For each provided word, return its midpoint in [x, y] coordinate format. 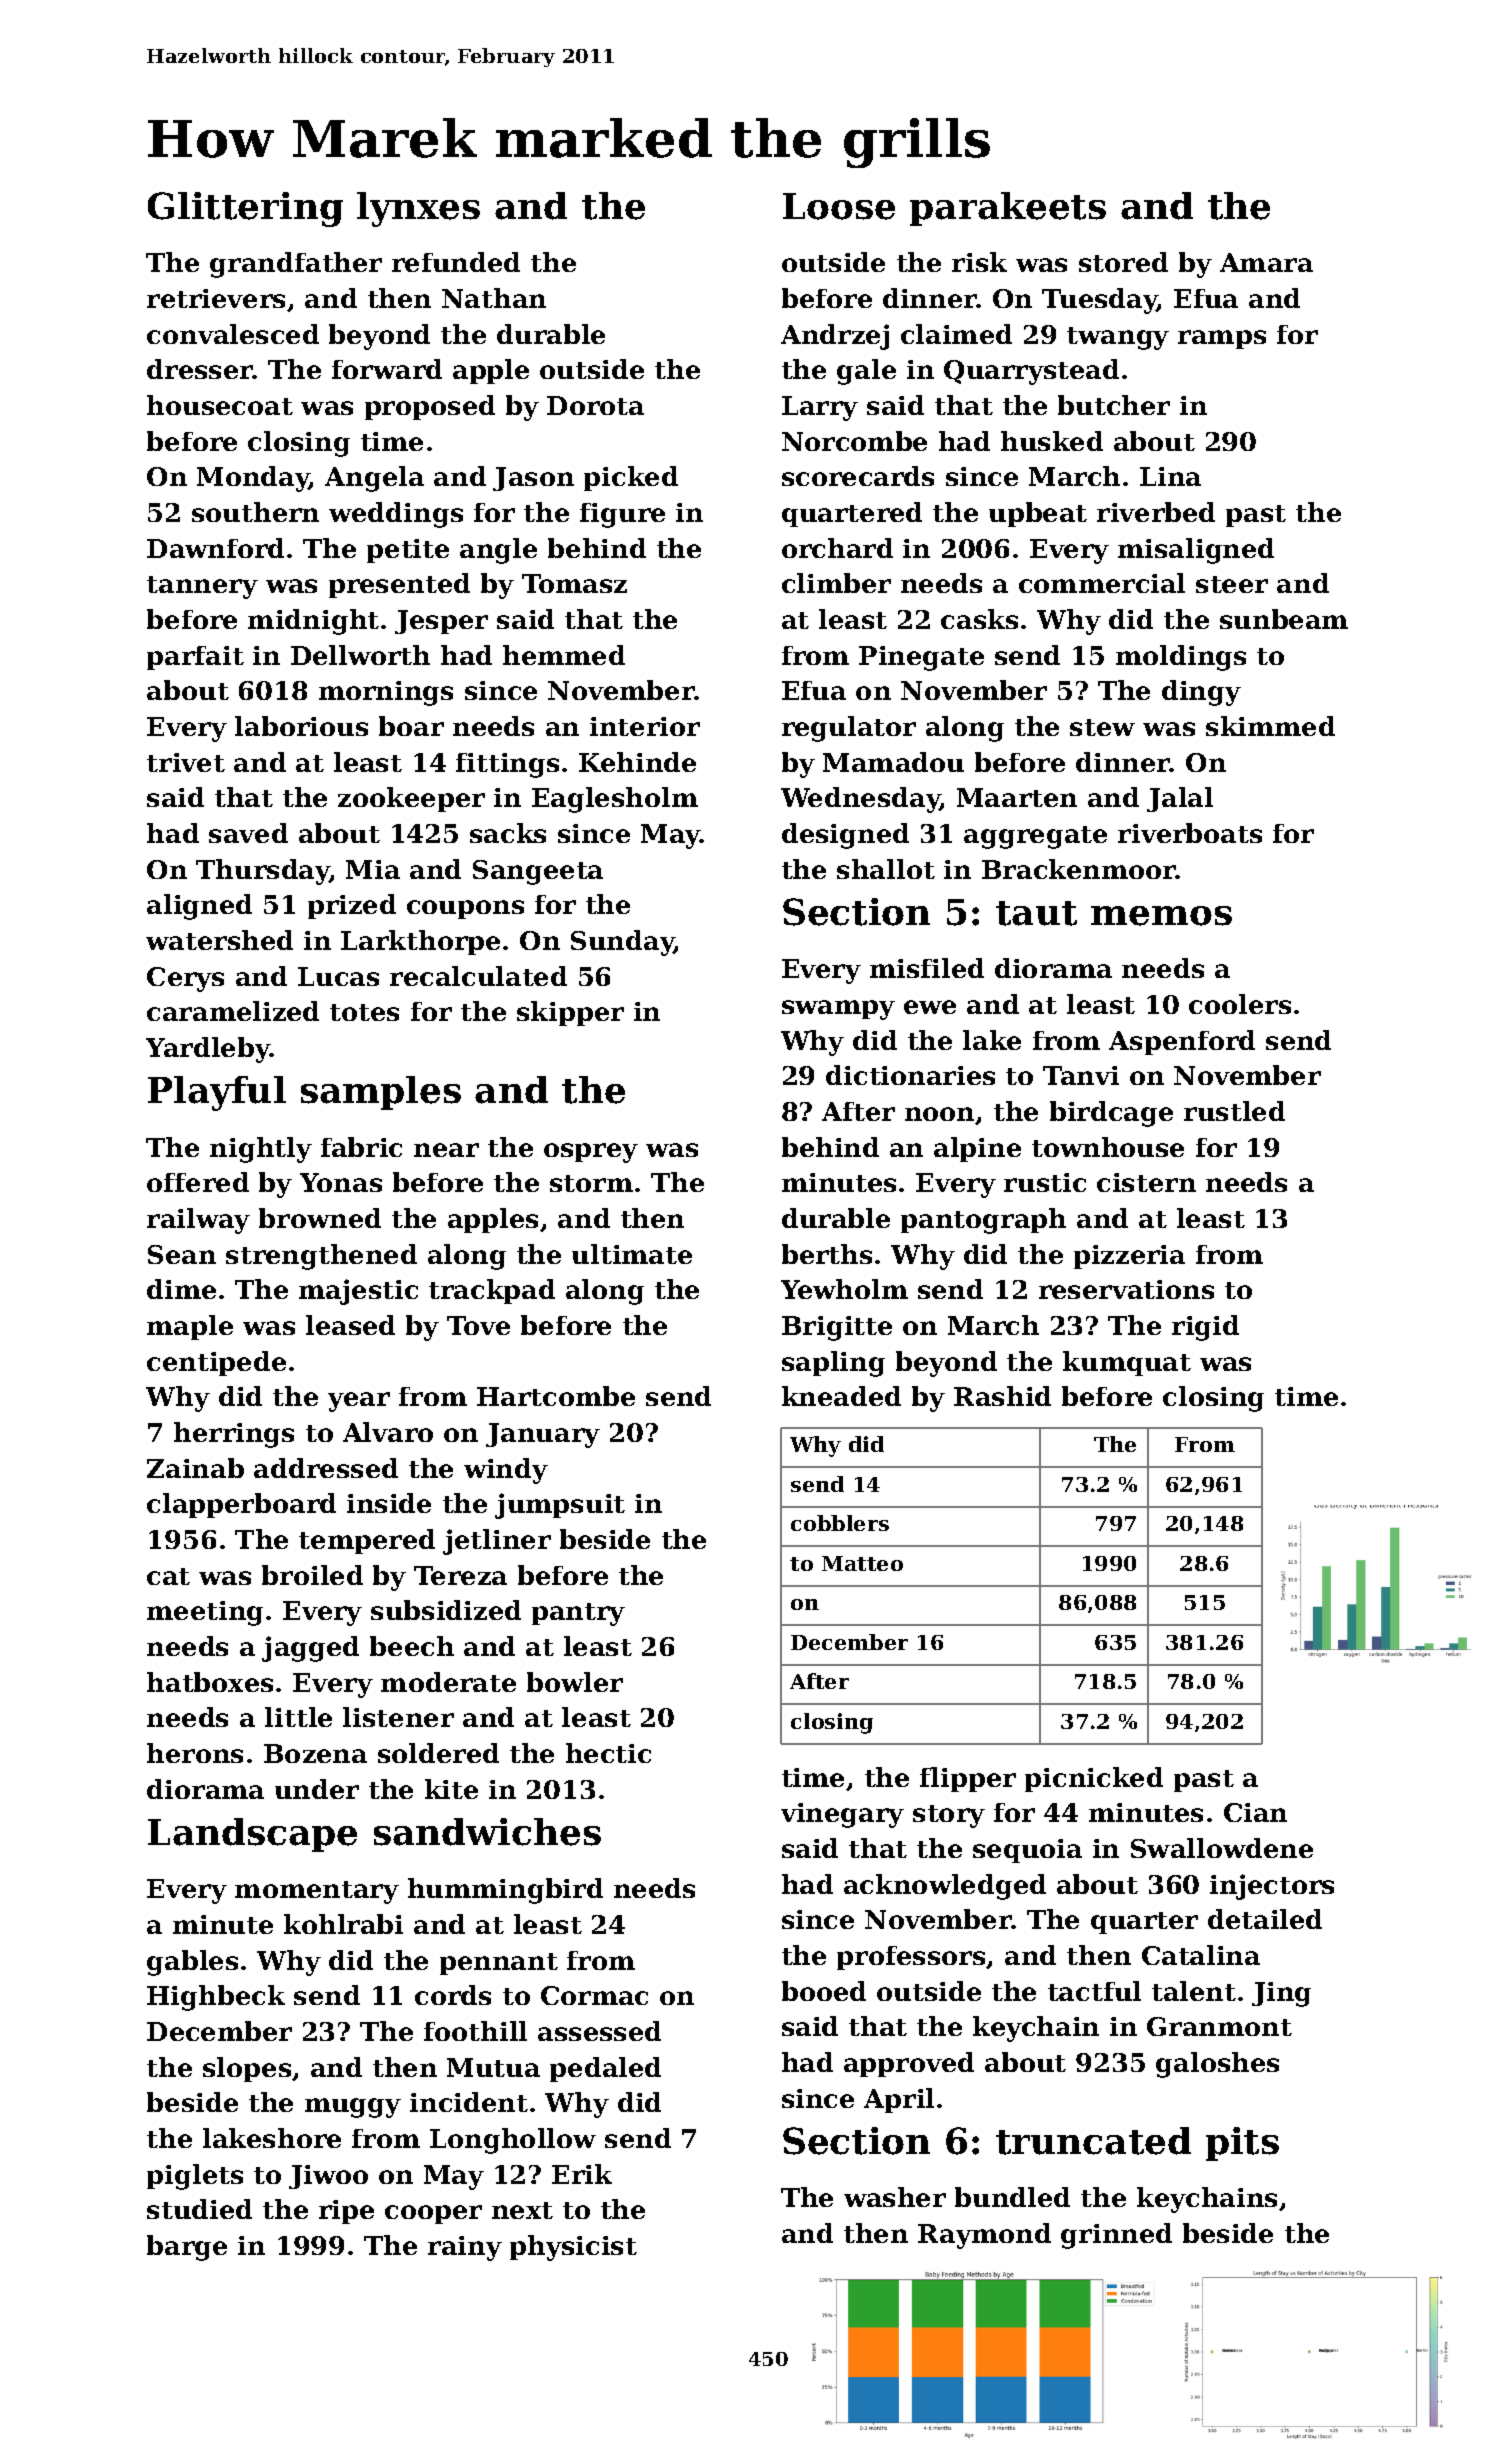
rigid [1205, 1328]
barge [187, 2248]
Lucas [338, 976]
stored [1123, 262]
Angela [374, 479]
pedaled [605, 2069]
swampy [838, 1010]
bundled [1012, 2197]
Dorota [595, 405]
